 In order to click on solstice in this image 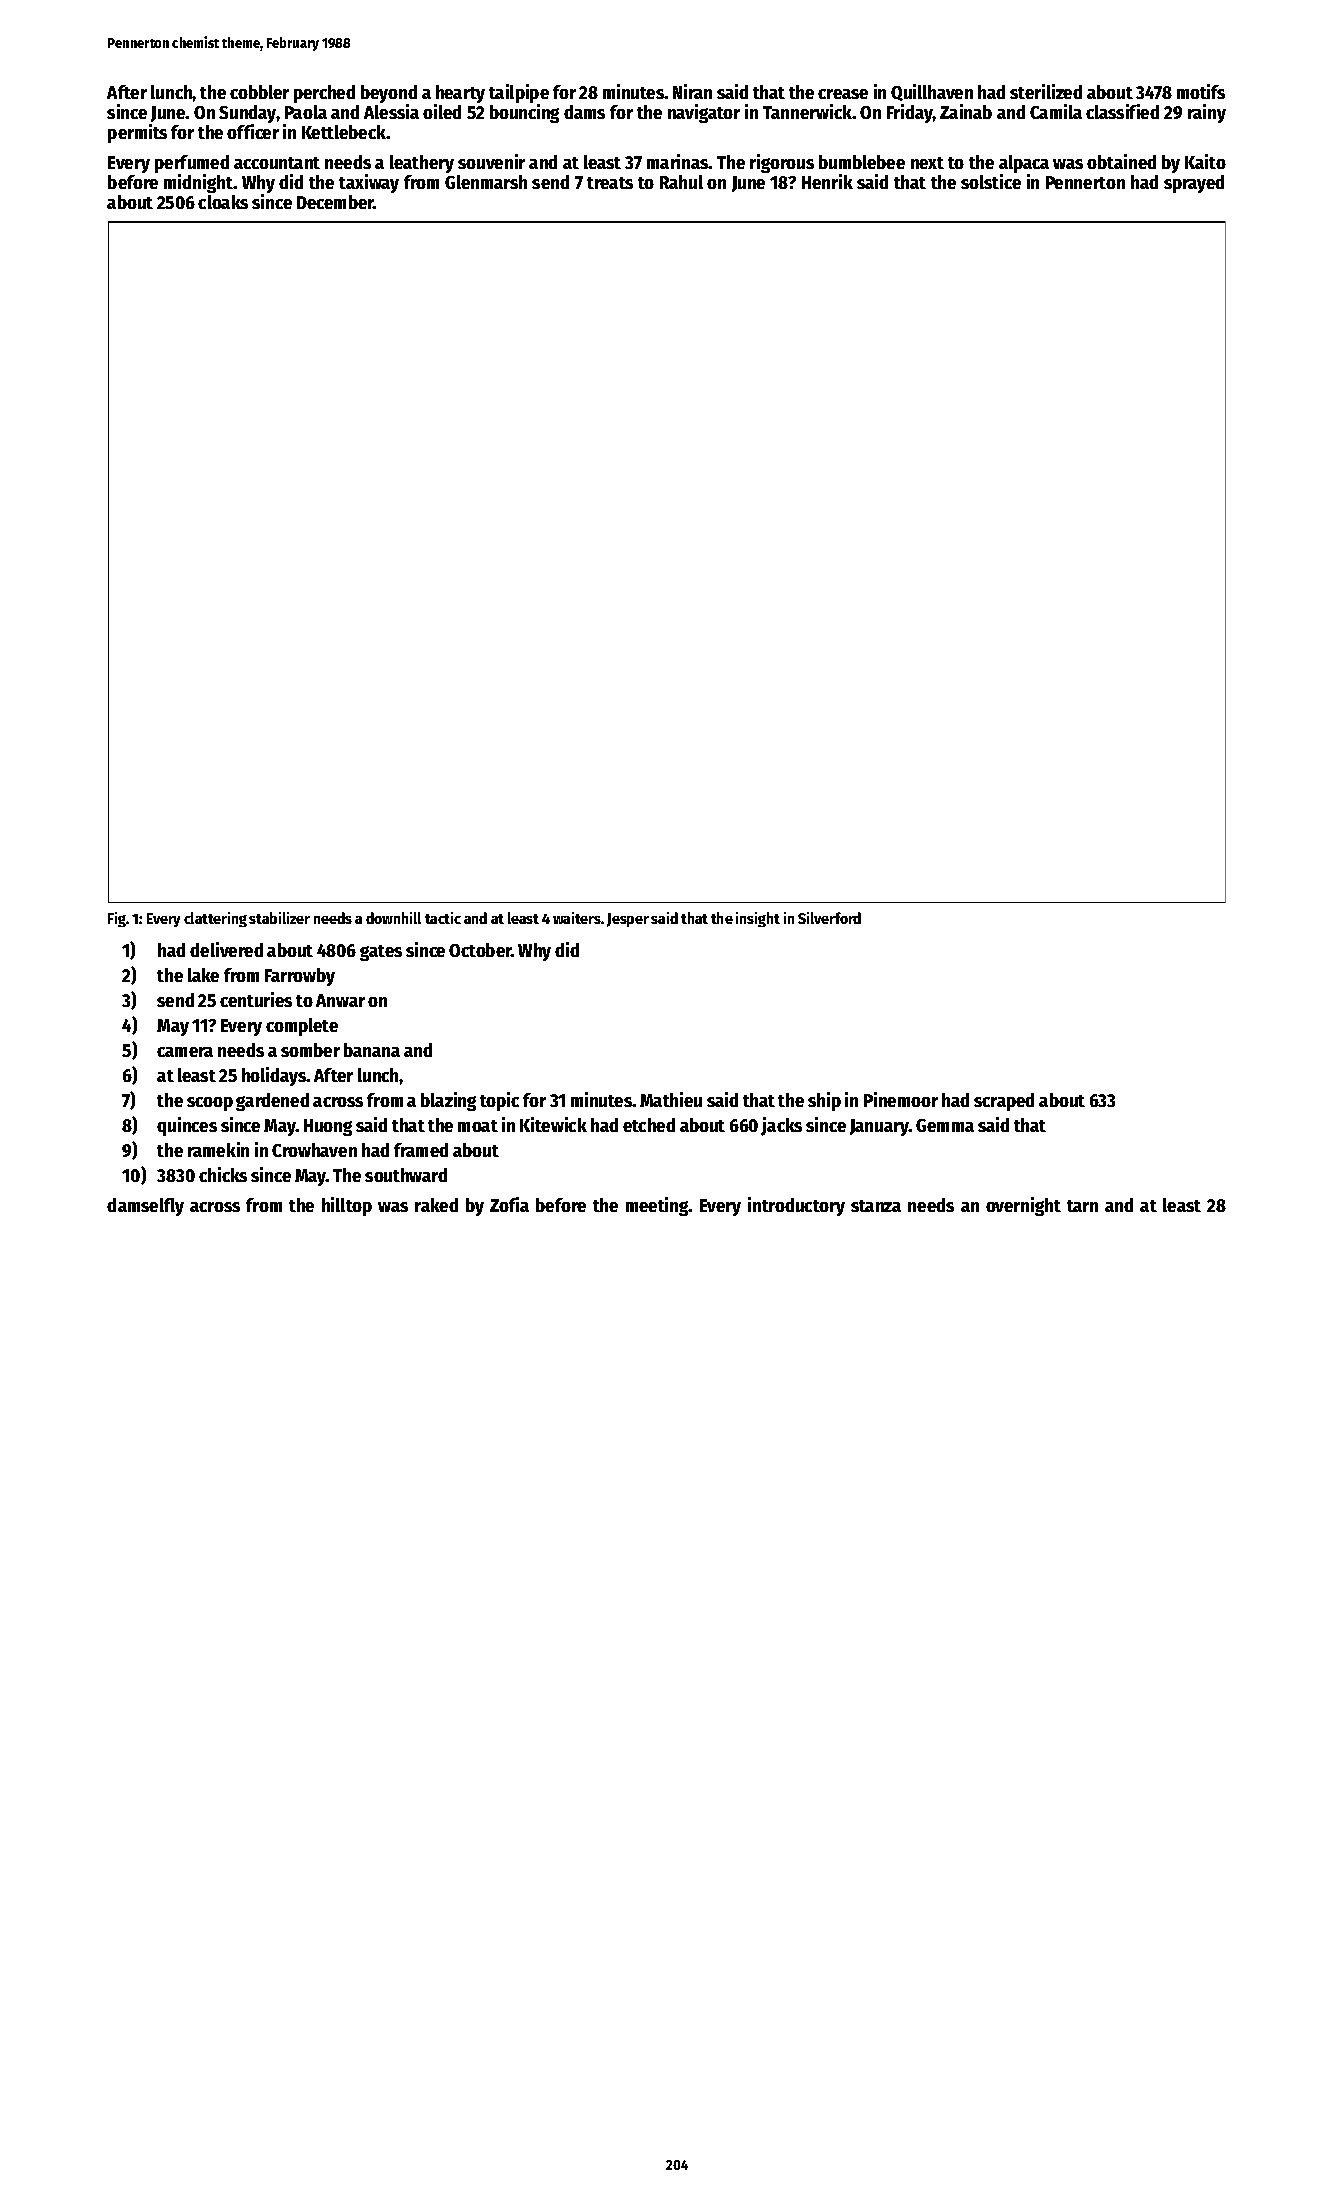, I will do `click(991, 181)`.
